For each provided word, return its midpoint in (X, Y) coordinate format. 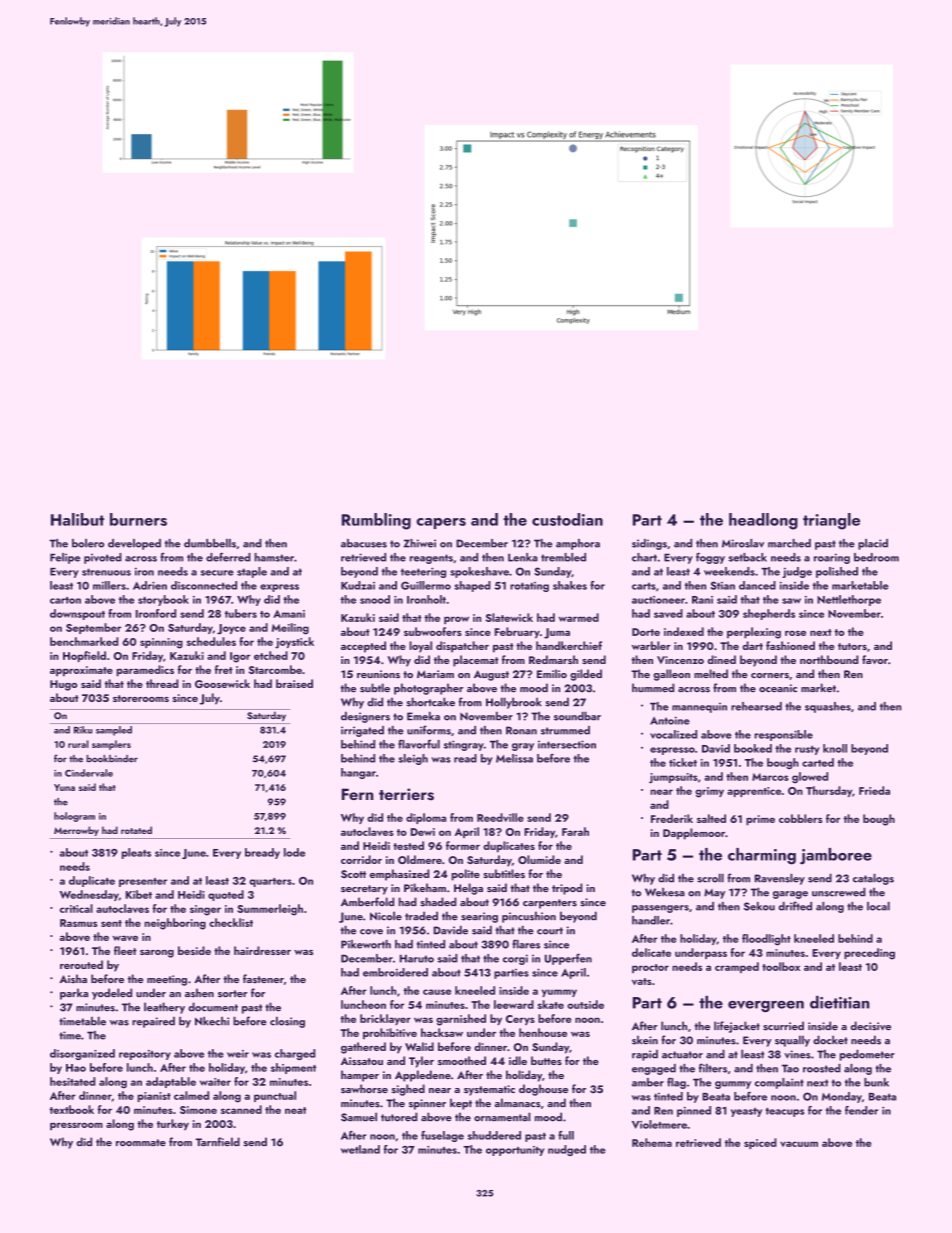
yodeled (112, 994)
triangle (831, 521)
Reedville (500, 817)
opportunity (515, 1151)
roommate (141, 1142)
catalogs (873, 879)
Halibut (77, 519)
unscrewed (839, 892)
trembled (563, 557)
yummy (559, 993)
